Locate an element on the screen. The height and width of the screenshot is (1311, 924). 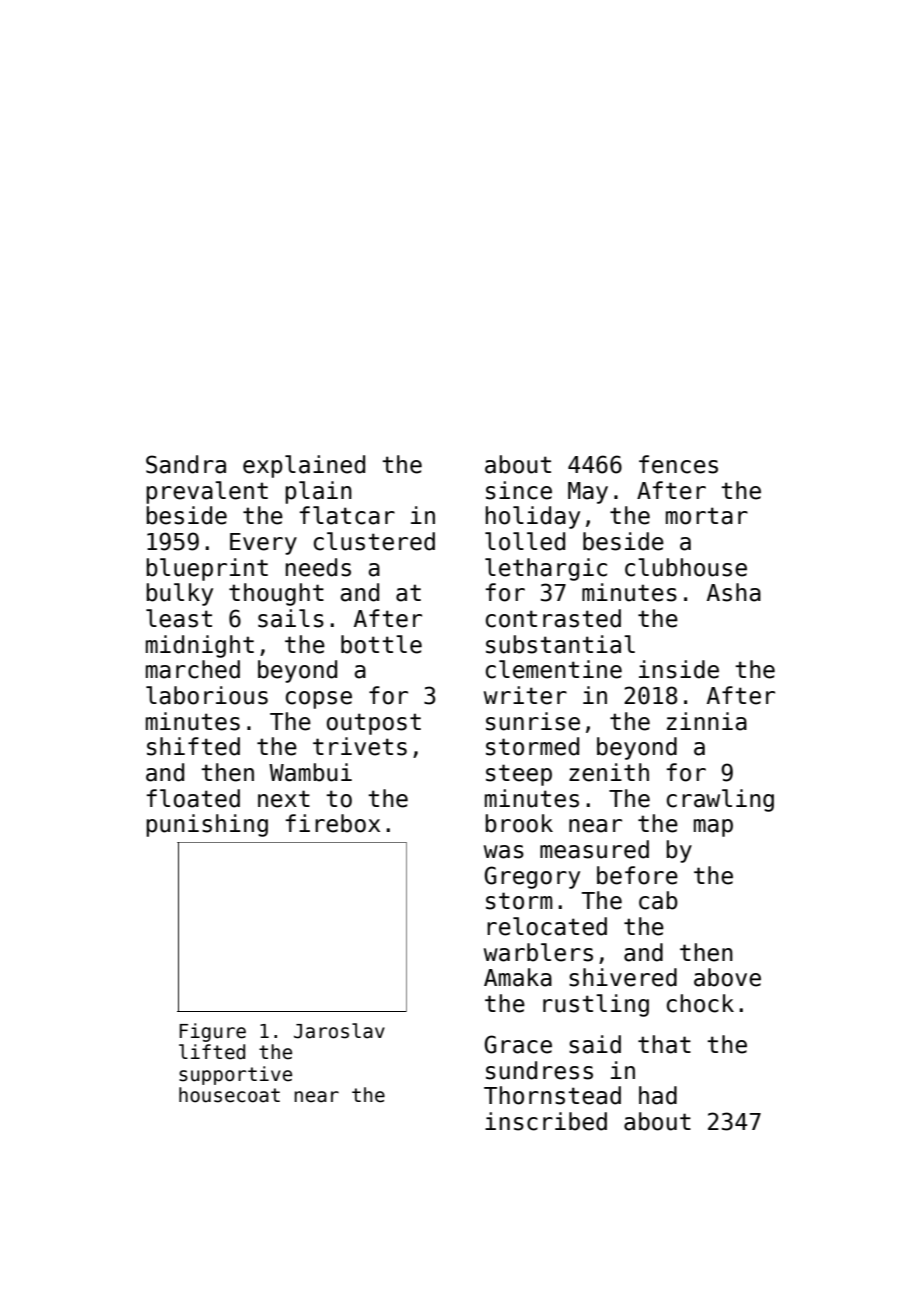
Amaka is located at coordinates (518, 977).
